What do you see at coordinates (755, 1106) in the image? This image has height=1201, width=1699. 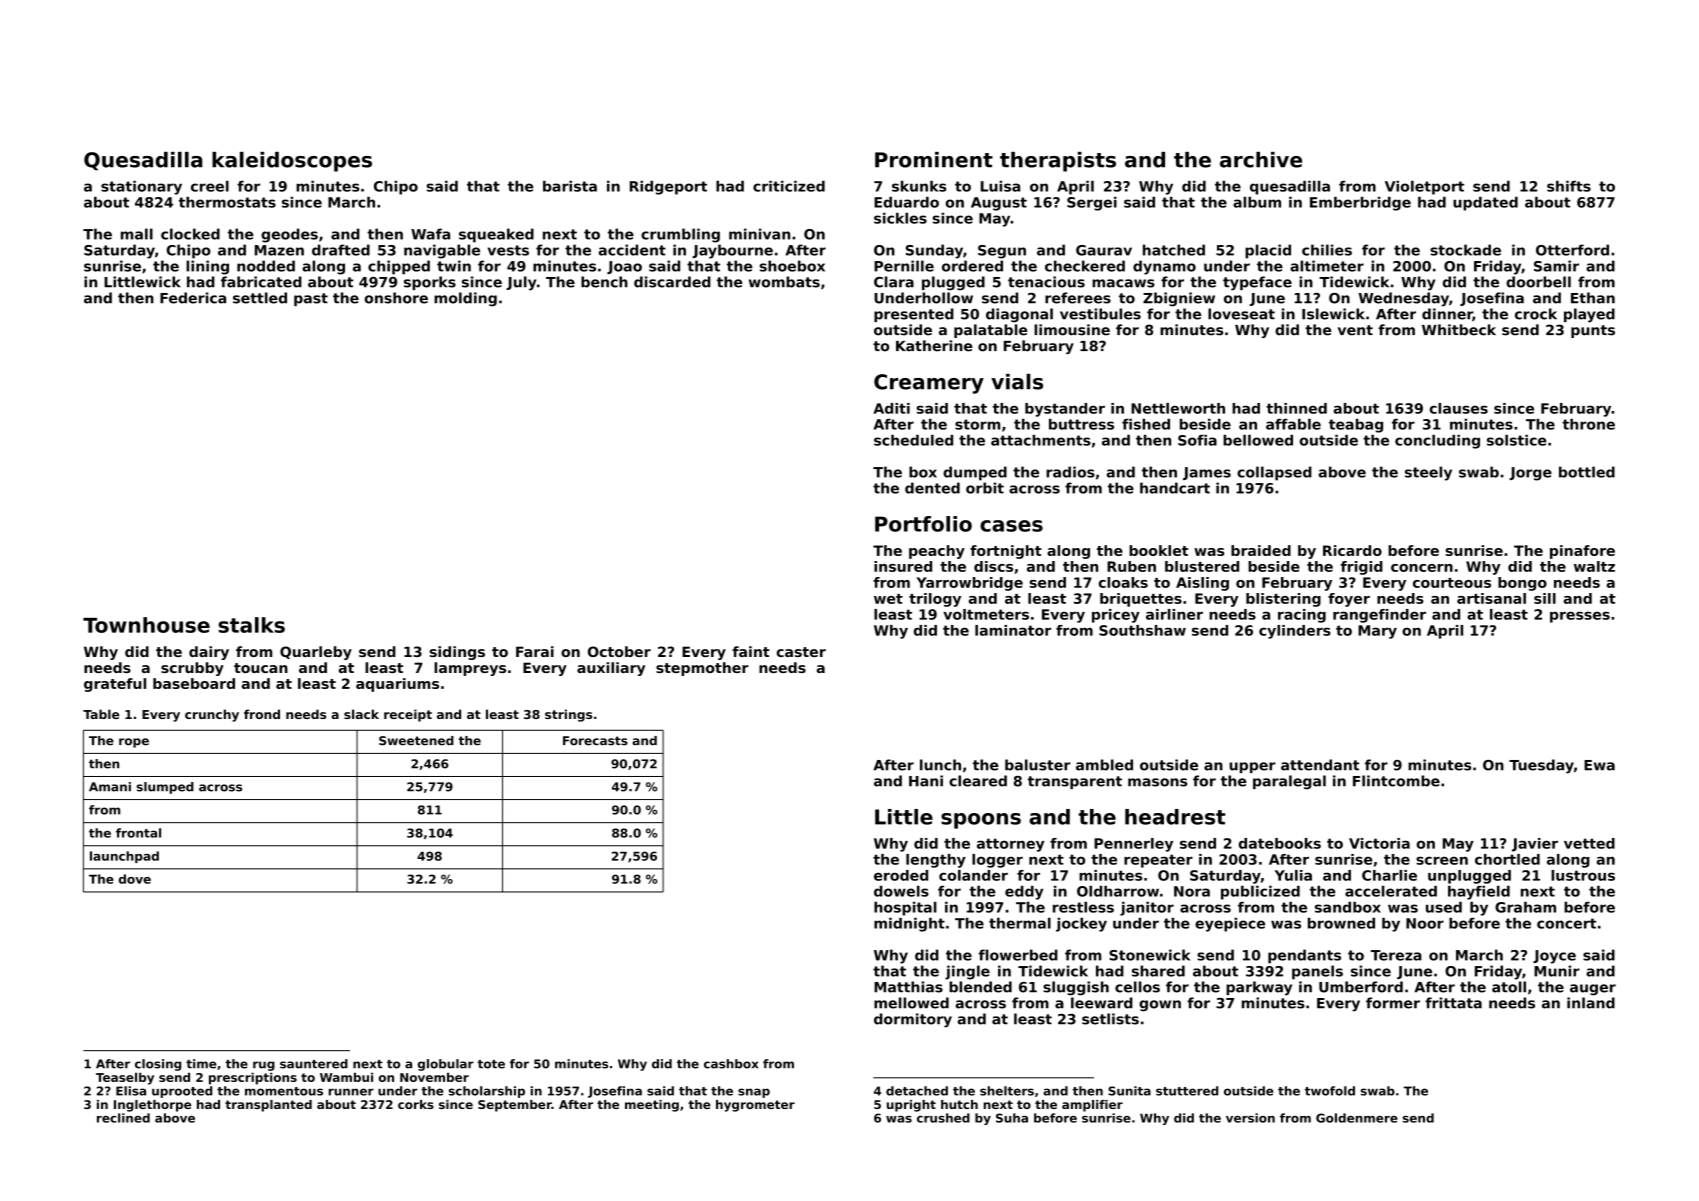 I see `hygrometer` at bounding box center [755, 1106].
